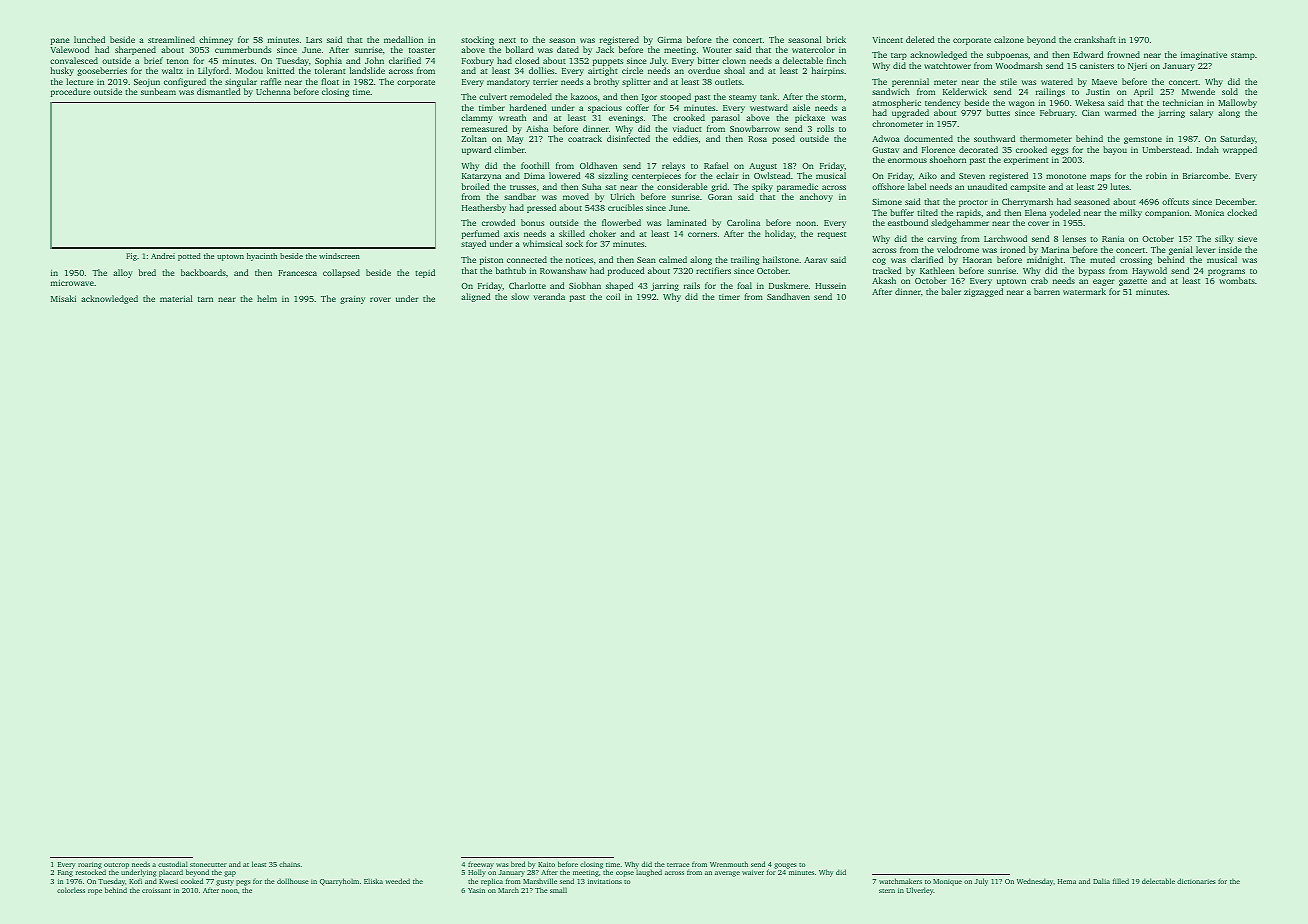 Image resolution: width=1308 pixels, height=924 pixels. I want to click on Uchenna, so click(273, 91).
